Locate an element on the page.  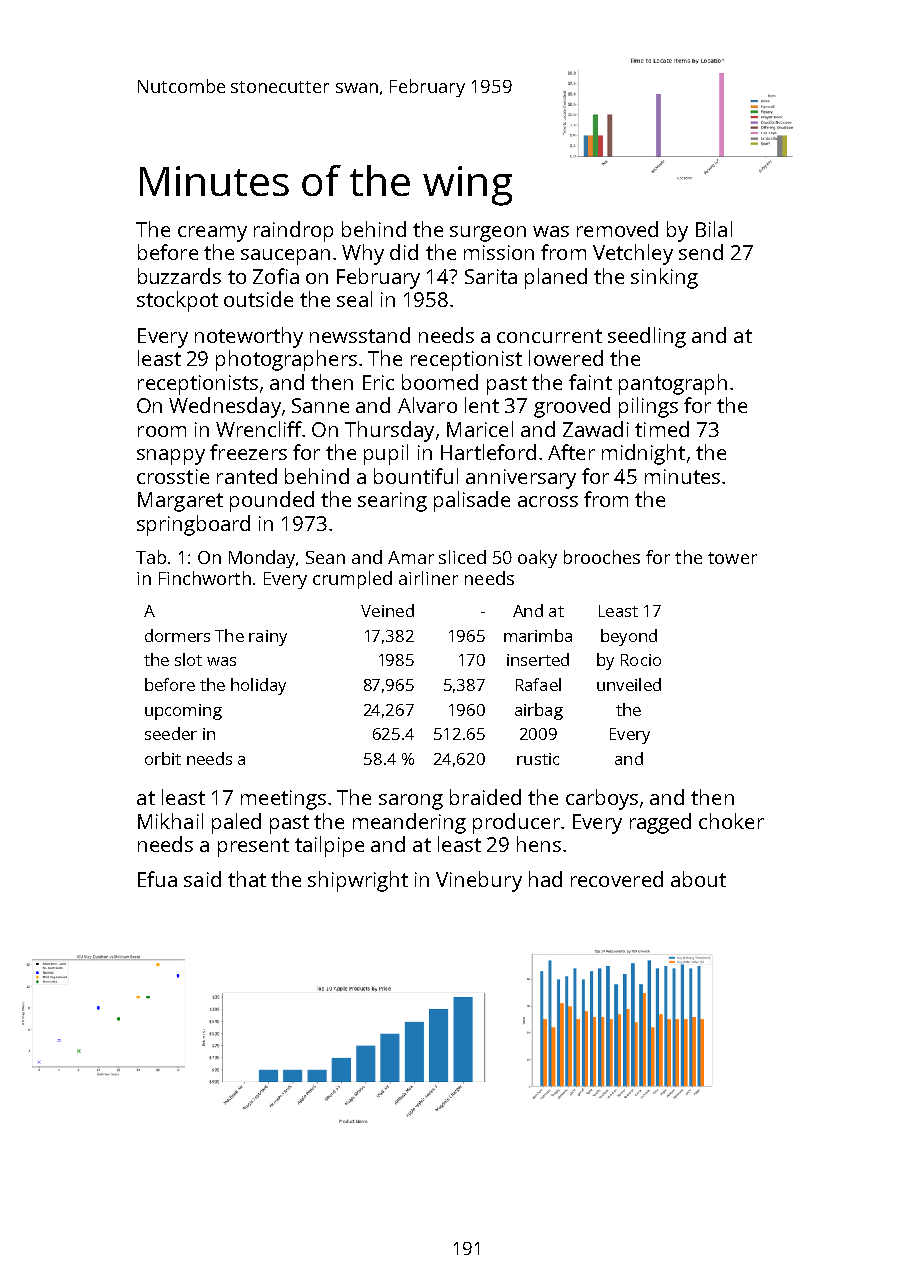
Efua is located at coordinates (157, 879).
